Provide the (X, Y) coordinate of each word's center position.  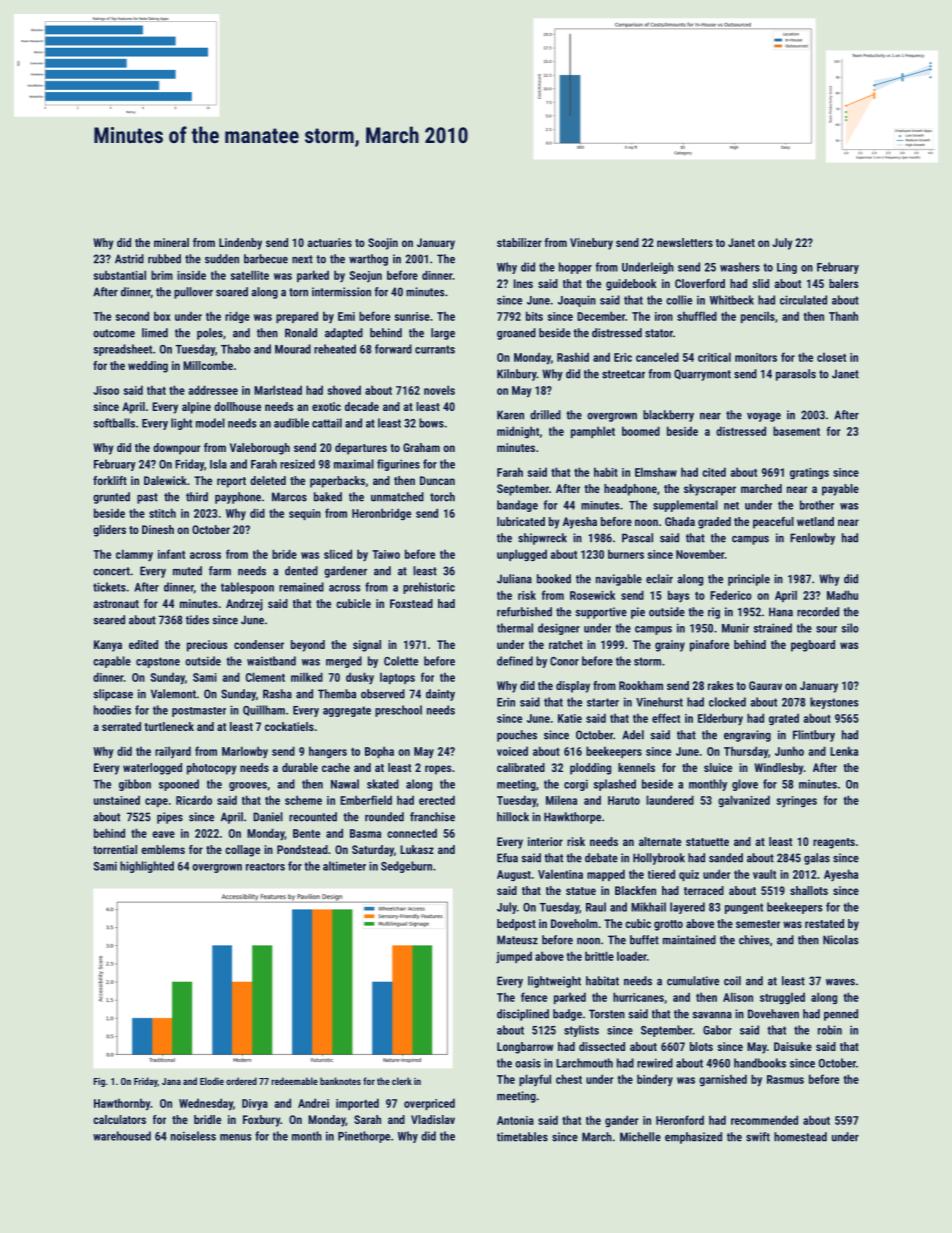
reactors (265, 867)
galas (817, 859)
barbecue (266, 259)
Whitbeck (732, 300)
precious (207, 646)
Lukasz (417, 849)
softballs (114, 423)
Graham (421, 447)
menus (236, 1137)
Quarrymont (702, 375)
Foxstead (411, 603)
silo (850, 628)
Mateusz (517, 940)
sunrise (412, 316)
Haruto (624, 800)
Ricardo (194, 800)
